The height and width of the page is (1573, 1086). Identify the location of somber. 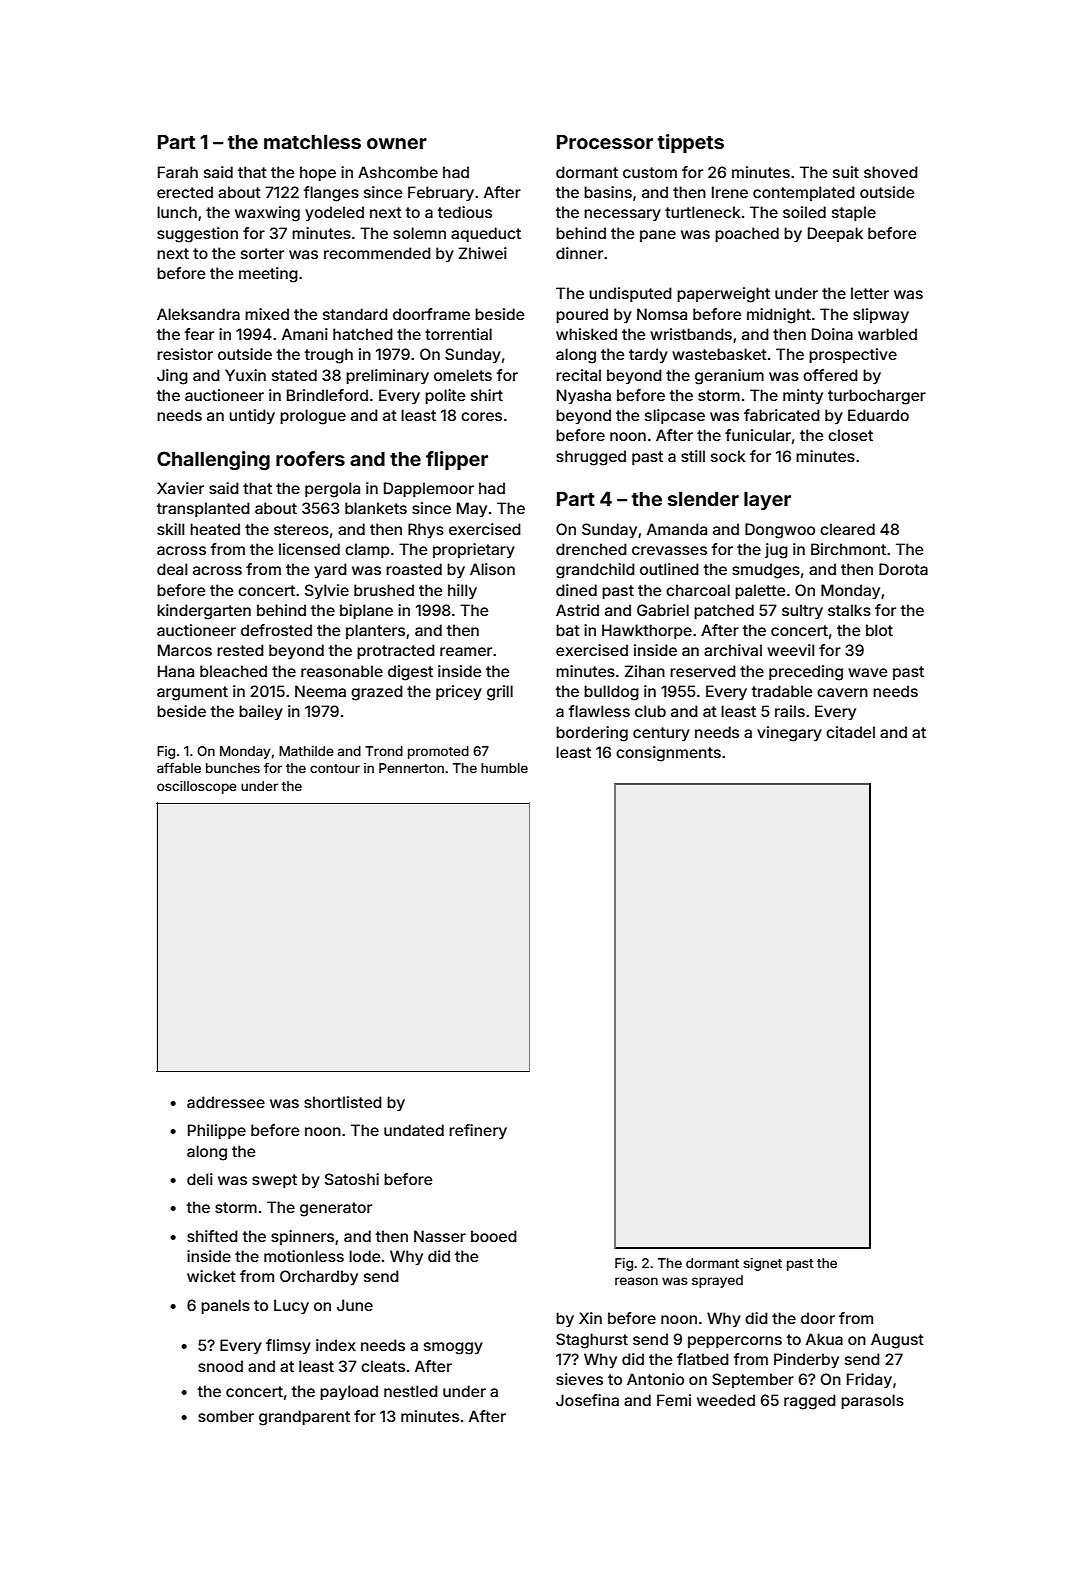
(226, 1416).
